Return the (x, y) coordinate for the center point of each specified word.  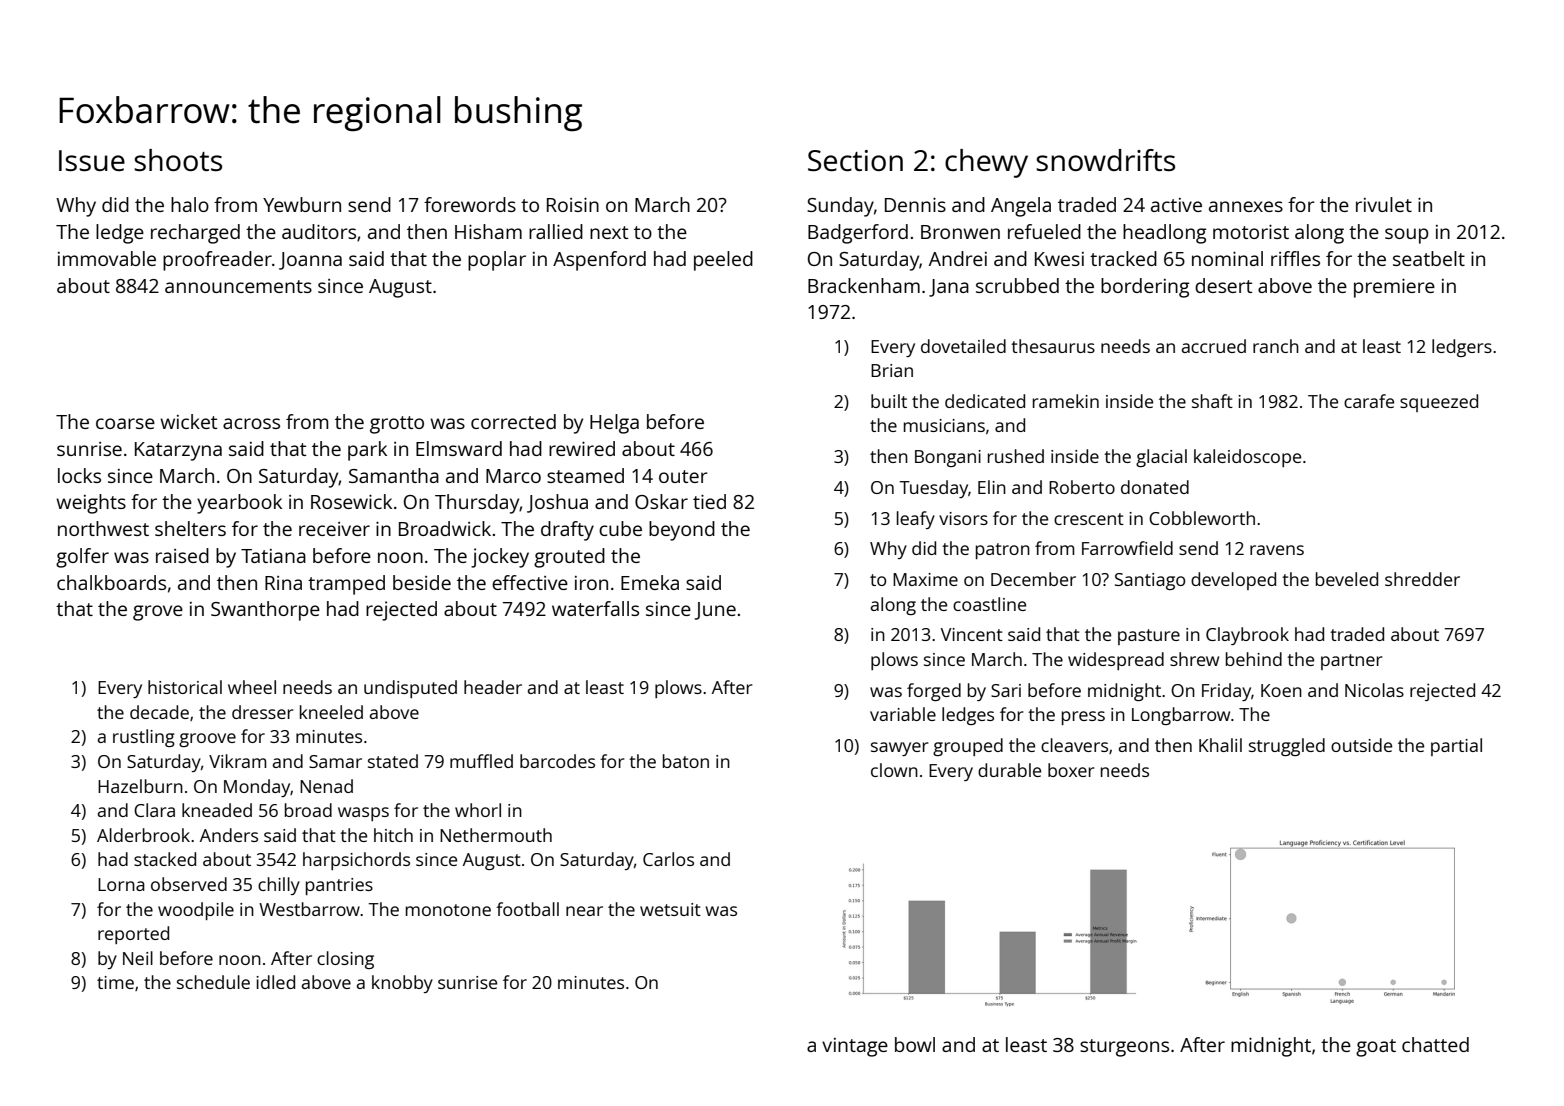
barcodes (557, 761)
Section (855, 160)
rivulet (1384, 204)
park (367, 451)
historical (185, 687)
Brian (892, 370)
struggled (1287, 747)
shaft (1212, 401)
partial (1456, 747)
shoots (178, 160)
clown (894, 770)
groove (207, 740)
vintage (855, 1047)
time (115, 982)
